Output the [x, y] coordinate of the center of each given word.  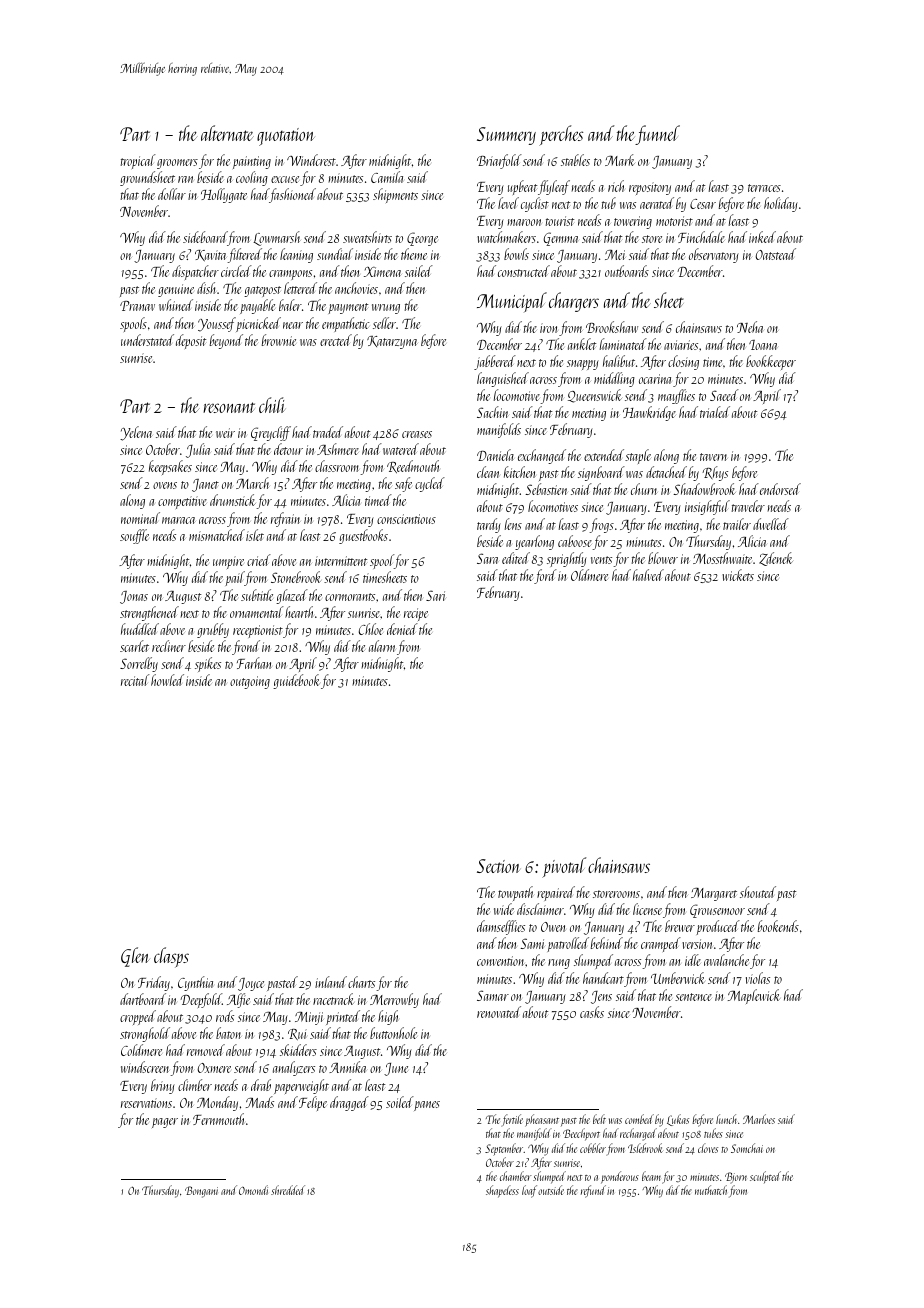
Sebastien [546, 489]
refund [593, 1191]
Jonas [134, 597]
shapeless [502, 1191]
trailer [737, 524]
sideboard [205, 238]
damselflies [501, 927]
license [647, 909]
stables [575, 160]
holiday [781, 204]
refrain [285, 519]
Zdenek [776, 559]
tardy [489, 525]
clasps [171, 957]
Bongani [201, 1192]
